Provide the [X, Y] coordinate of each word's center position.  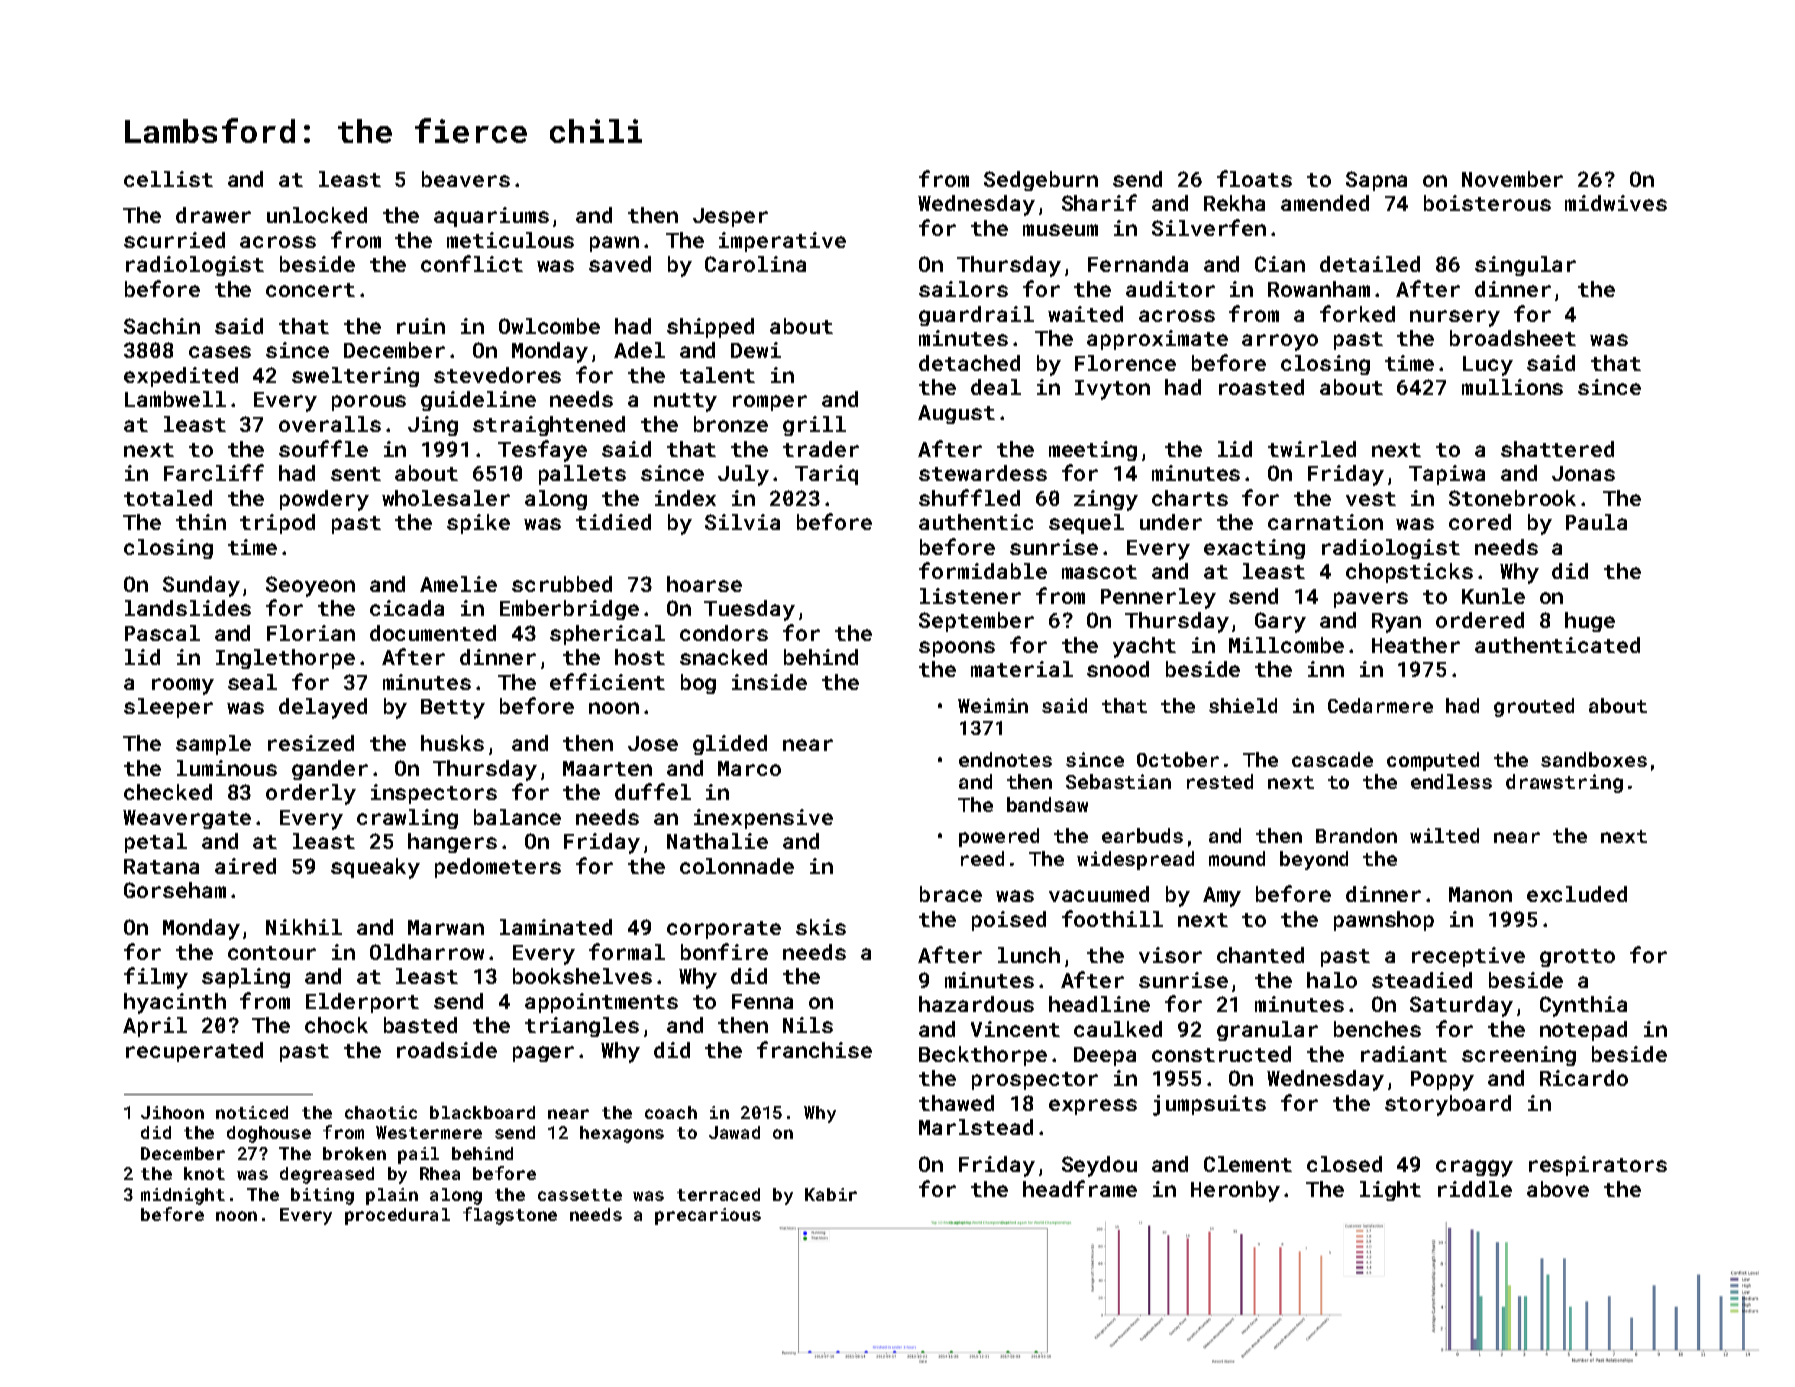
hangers [452, 843]
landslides [188, 608]
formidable [983, 570]
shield [1243, 705]
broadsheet [1513, 338]
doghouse [269, 1134]
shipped [710, 328]
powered [999, 837]
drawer [213, 215]
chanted [1260, 955]
